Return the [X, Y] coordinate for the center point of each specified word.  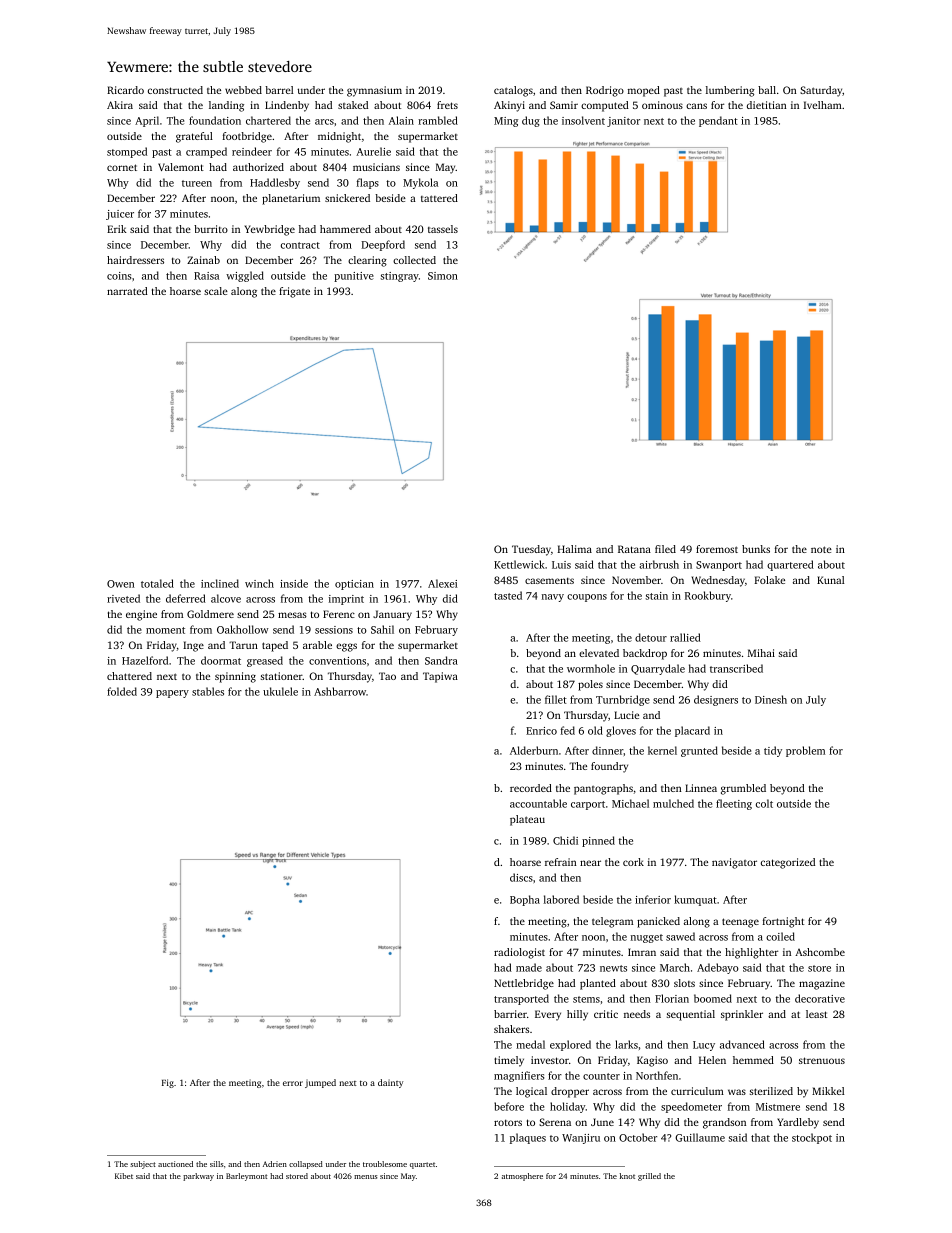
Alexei [442, 583]
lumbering [730, 91]
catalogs [513, 91]
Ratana [634, 549]
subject [143, 1165]
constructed [175, 90]
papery [172, 694]
